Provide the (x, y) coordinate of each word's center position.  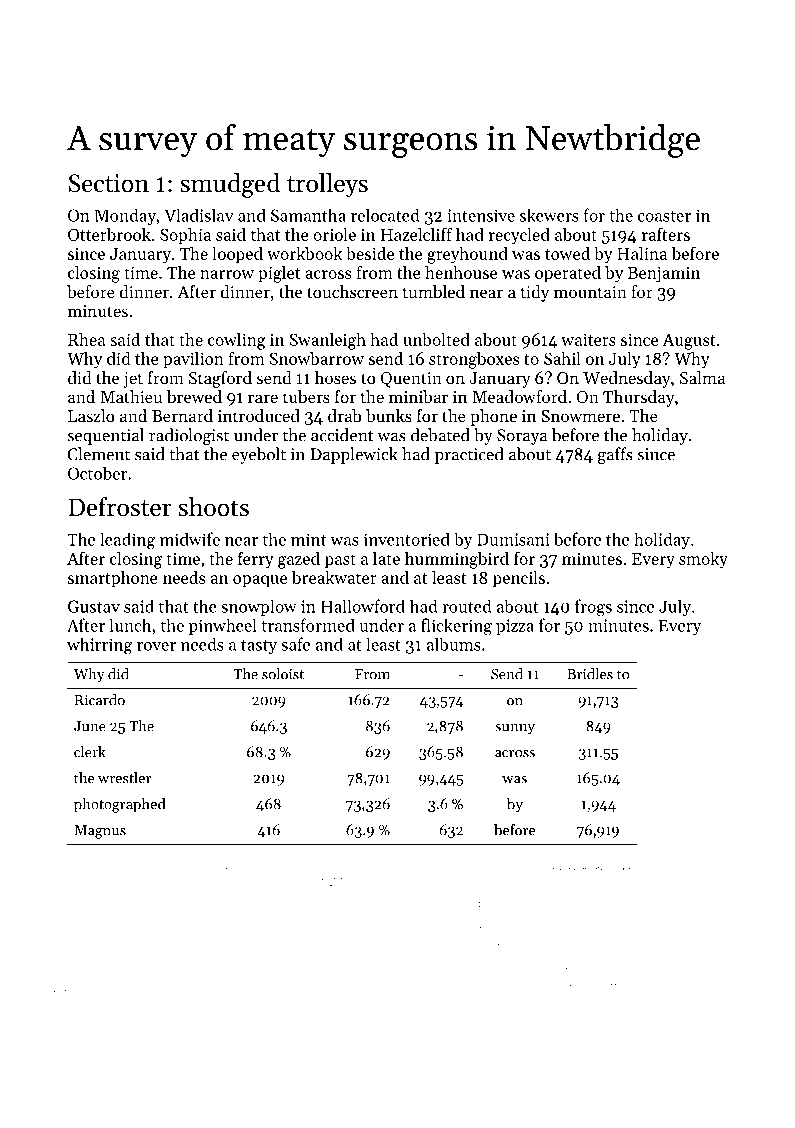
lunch (130, 625)
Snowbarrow (316, 358)
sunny (515, 729)
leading (127, 541)
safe (295, 644)
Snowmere (580, 416)
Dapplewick (354, 455)
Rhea (87, 339)
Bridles (590, 674)
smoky (703, 560)
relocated (385, 215)
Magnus (100, 832)
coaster (664, 216)
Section (108, 183)
